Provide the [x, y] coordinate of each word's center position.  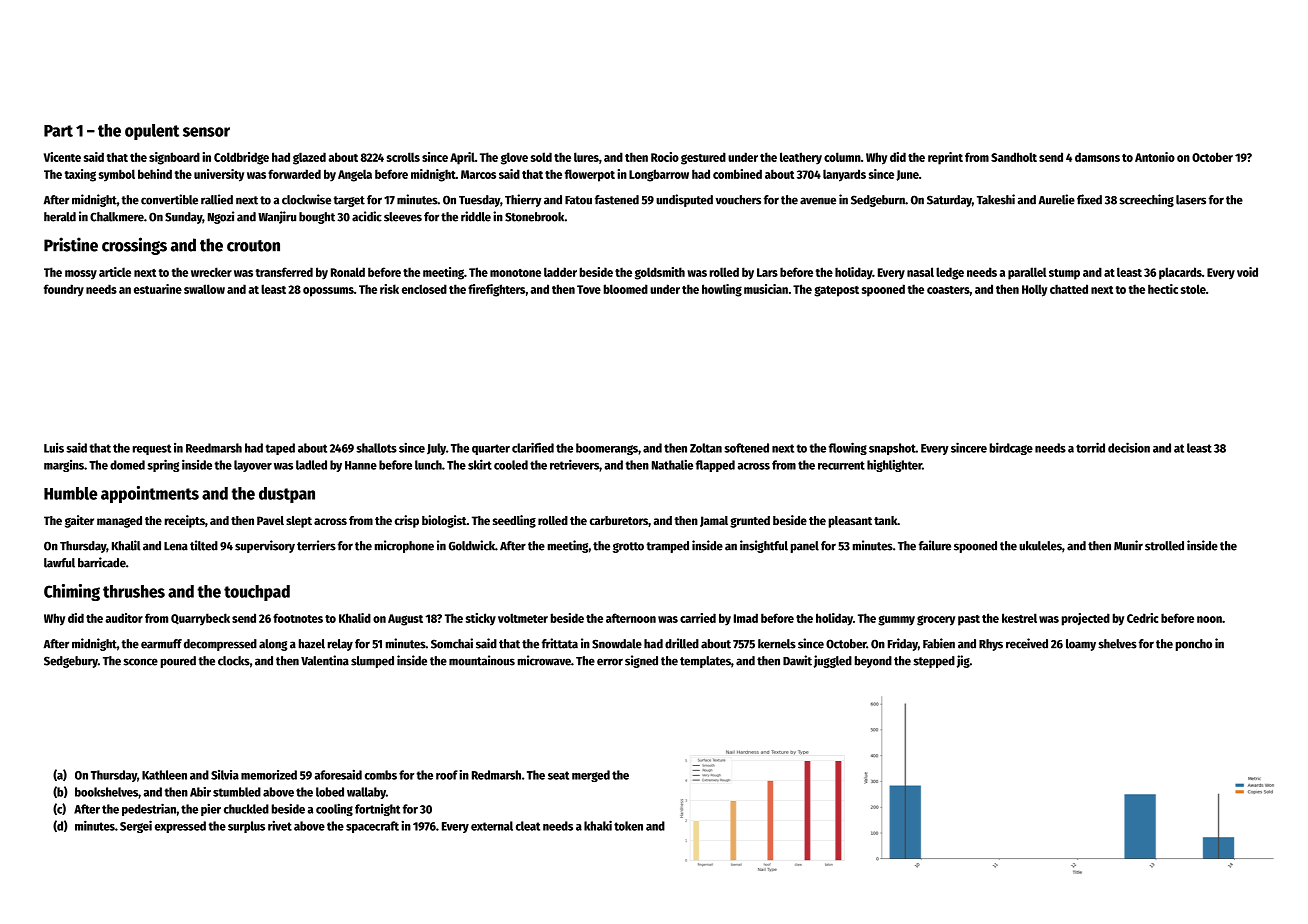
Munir [1128, 545]
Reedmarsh [214, 448]
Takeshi [996, 199]
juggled [833, 661]
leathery [801, 158]
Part [58, 131]
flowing [848, 448]
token [628, 826]
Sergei [136, 826]
